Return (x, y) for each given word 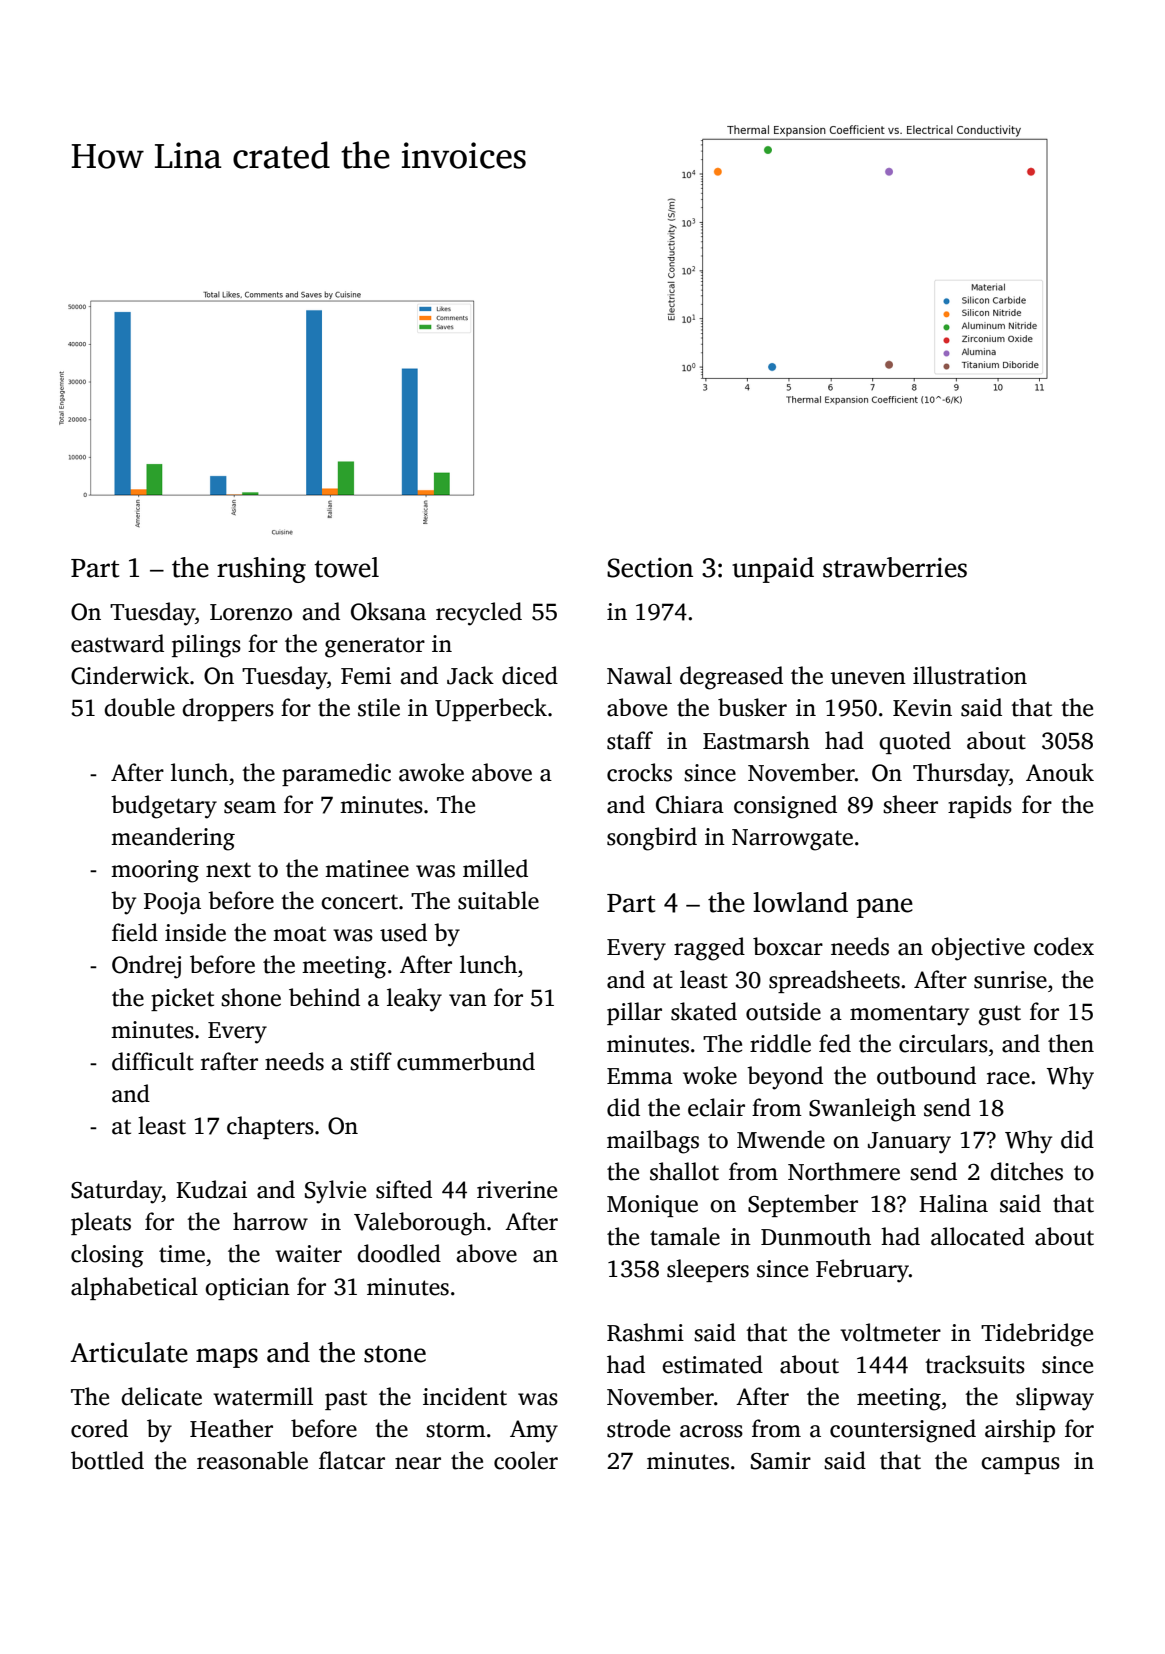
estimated (712, 1364)
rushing (261, 570)
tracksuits (975, 1364)
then (1071, 1043)
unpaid (773, 570)
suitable (498, 900)
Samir (781, 1461)
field (135, 932)
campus (1020, 1465)
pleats (101, 1223)
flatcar (352, 1460)
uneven (868, 678)
